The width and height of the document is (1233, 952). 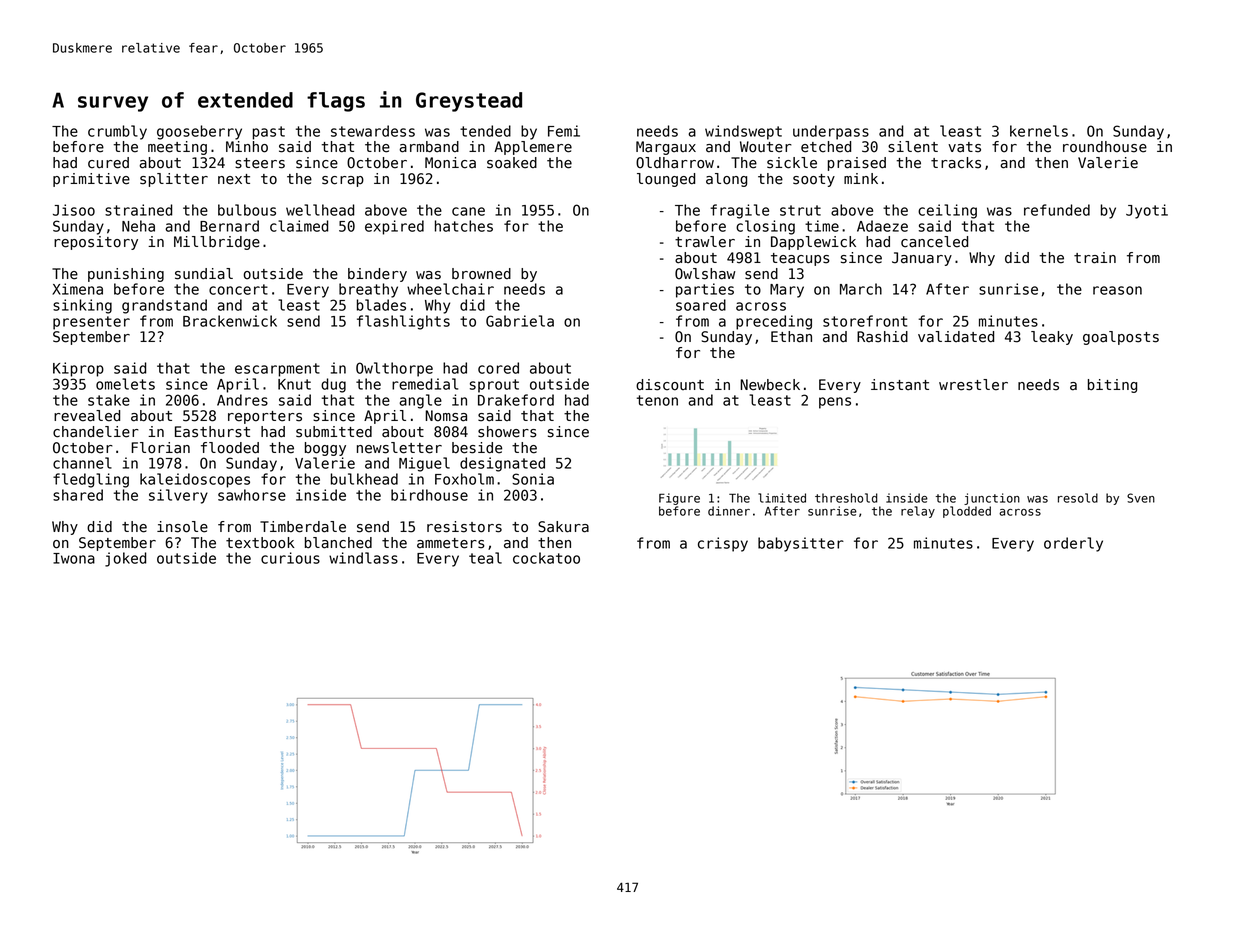 I want to click on hatches, so click(x=464, y=226).
